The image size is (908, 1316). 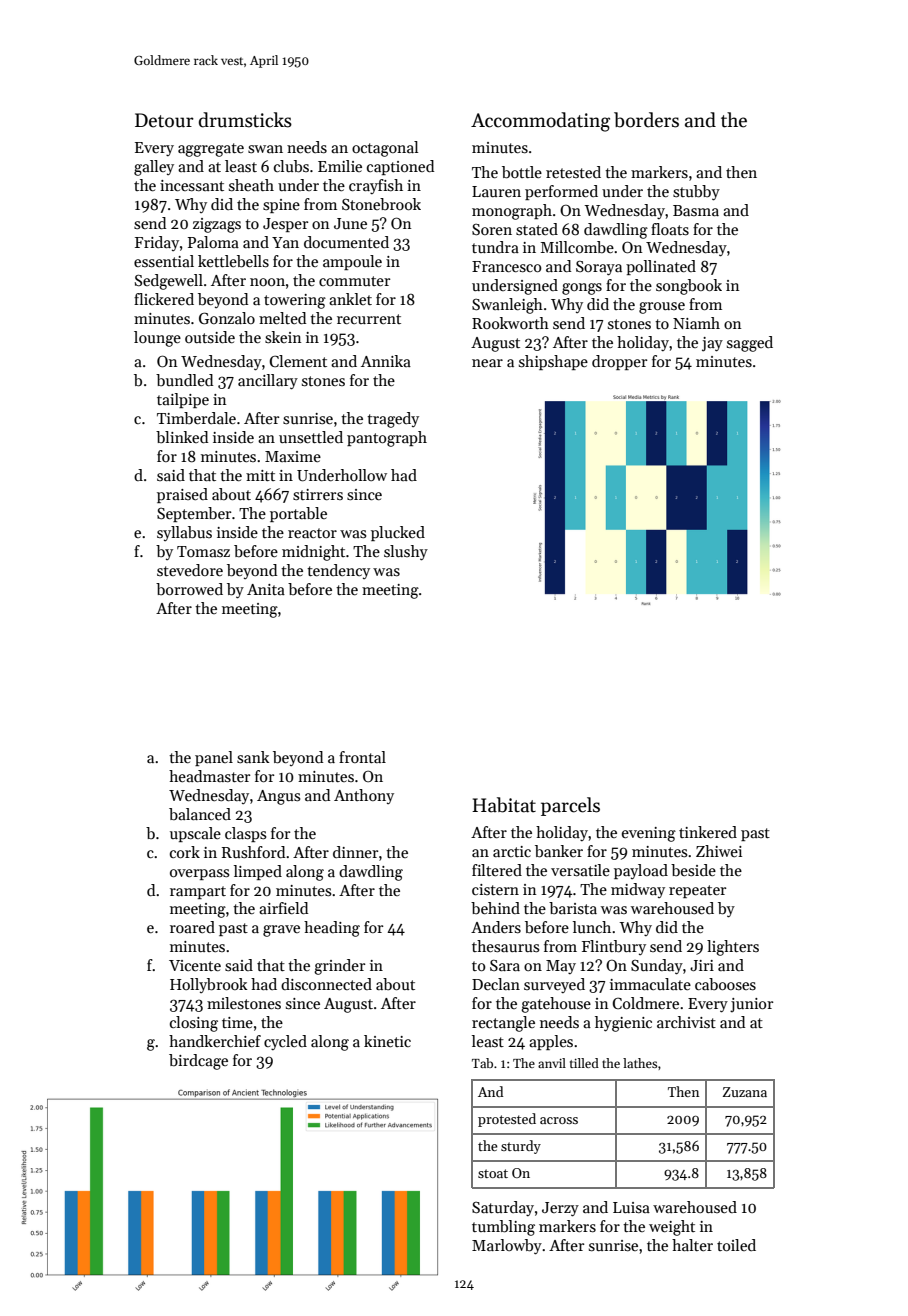 What do you see at coordinates (692, 1245) in the document?
I see `halter` at bounding box center [692, 1245].
